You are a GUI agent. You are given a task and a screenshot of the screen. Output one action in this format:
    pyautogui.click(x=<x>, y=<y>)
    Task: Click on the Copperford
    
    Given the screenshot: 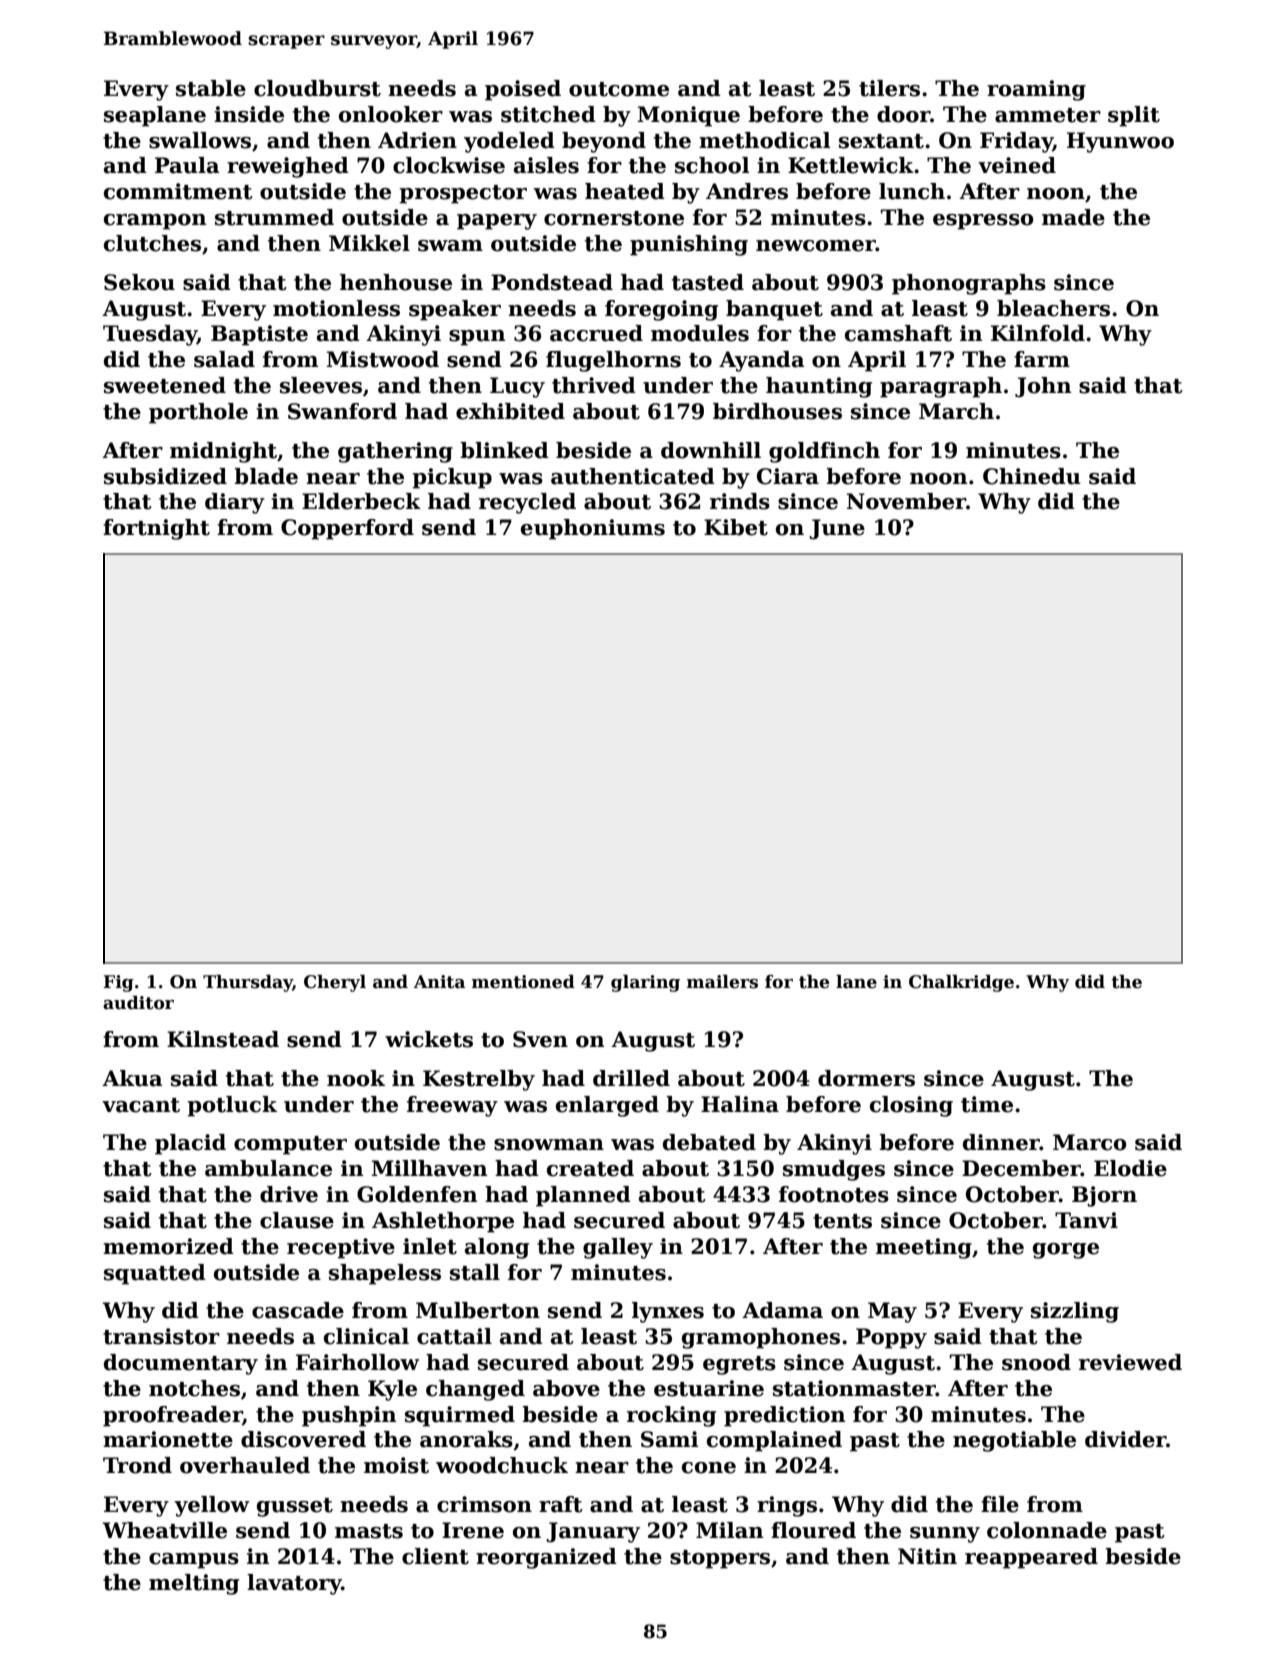 What is the action you would take?
    pyautogui.click(x=347, y=529)
